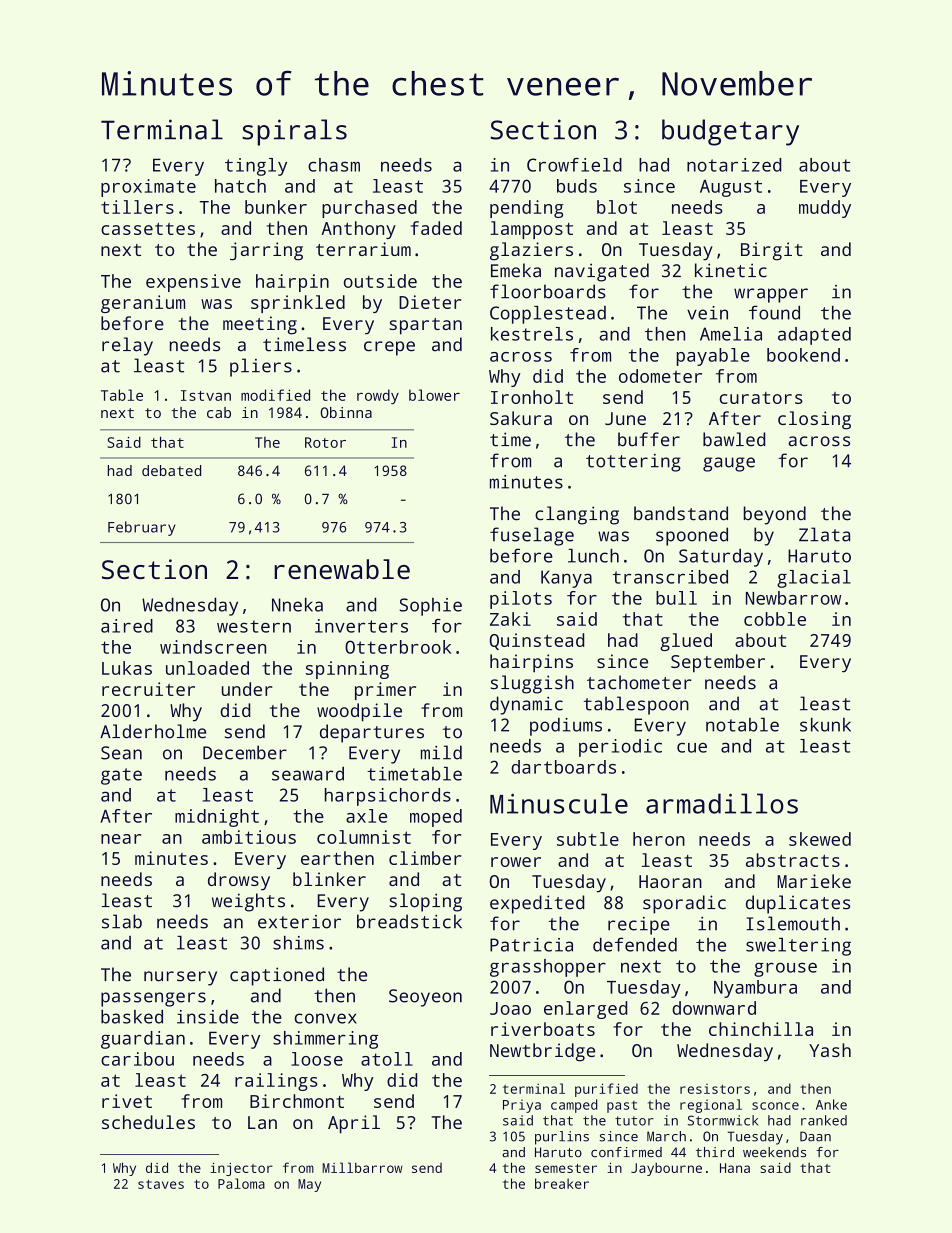 The image size is (952, 1233). Describe the element at coordinates (563, 767) in the screenshot. I see `dartboards` at that location.
